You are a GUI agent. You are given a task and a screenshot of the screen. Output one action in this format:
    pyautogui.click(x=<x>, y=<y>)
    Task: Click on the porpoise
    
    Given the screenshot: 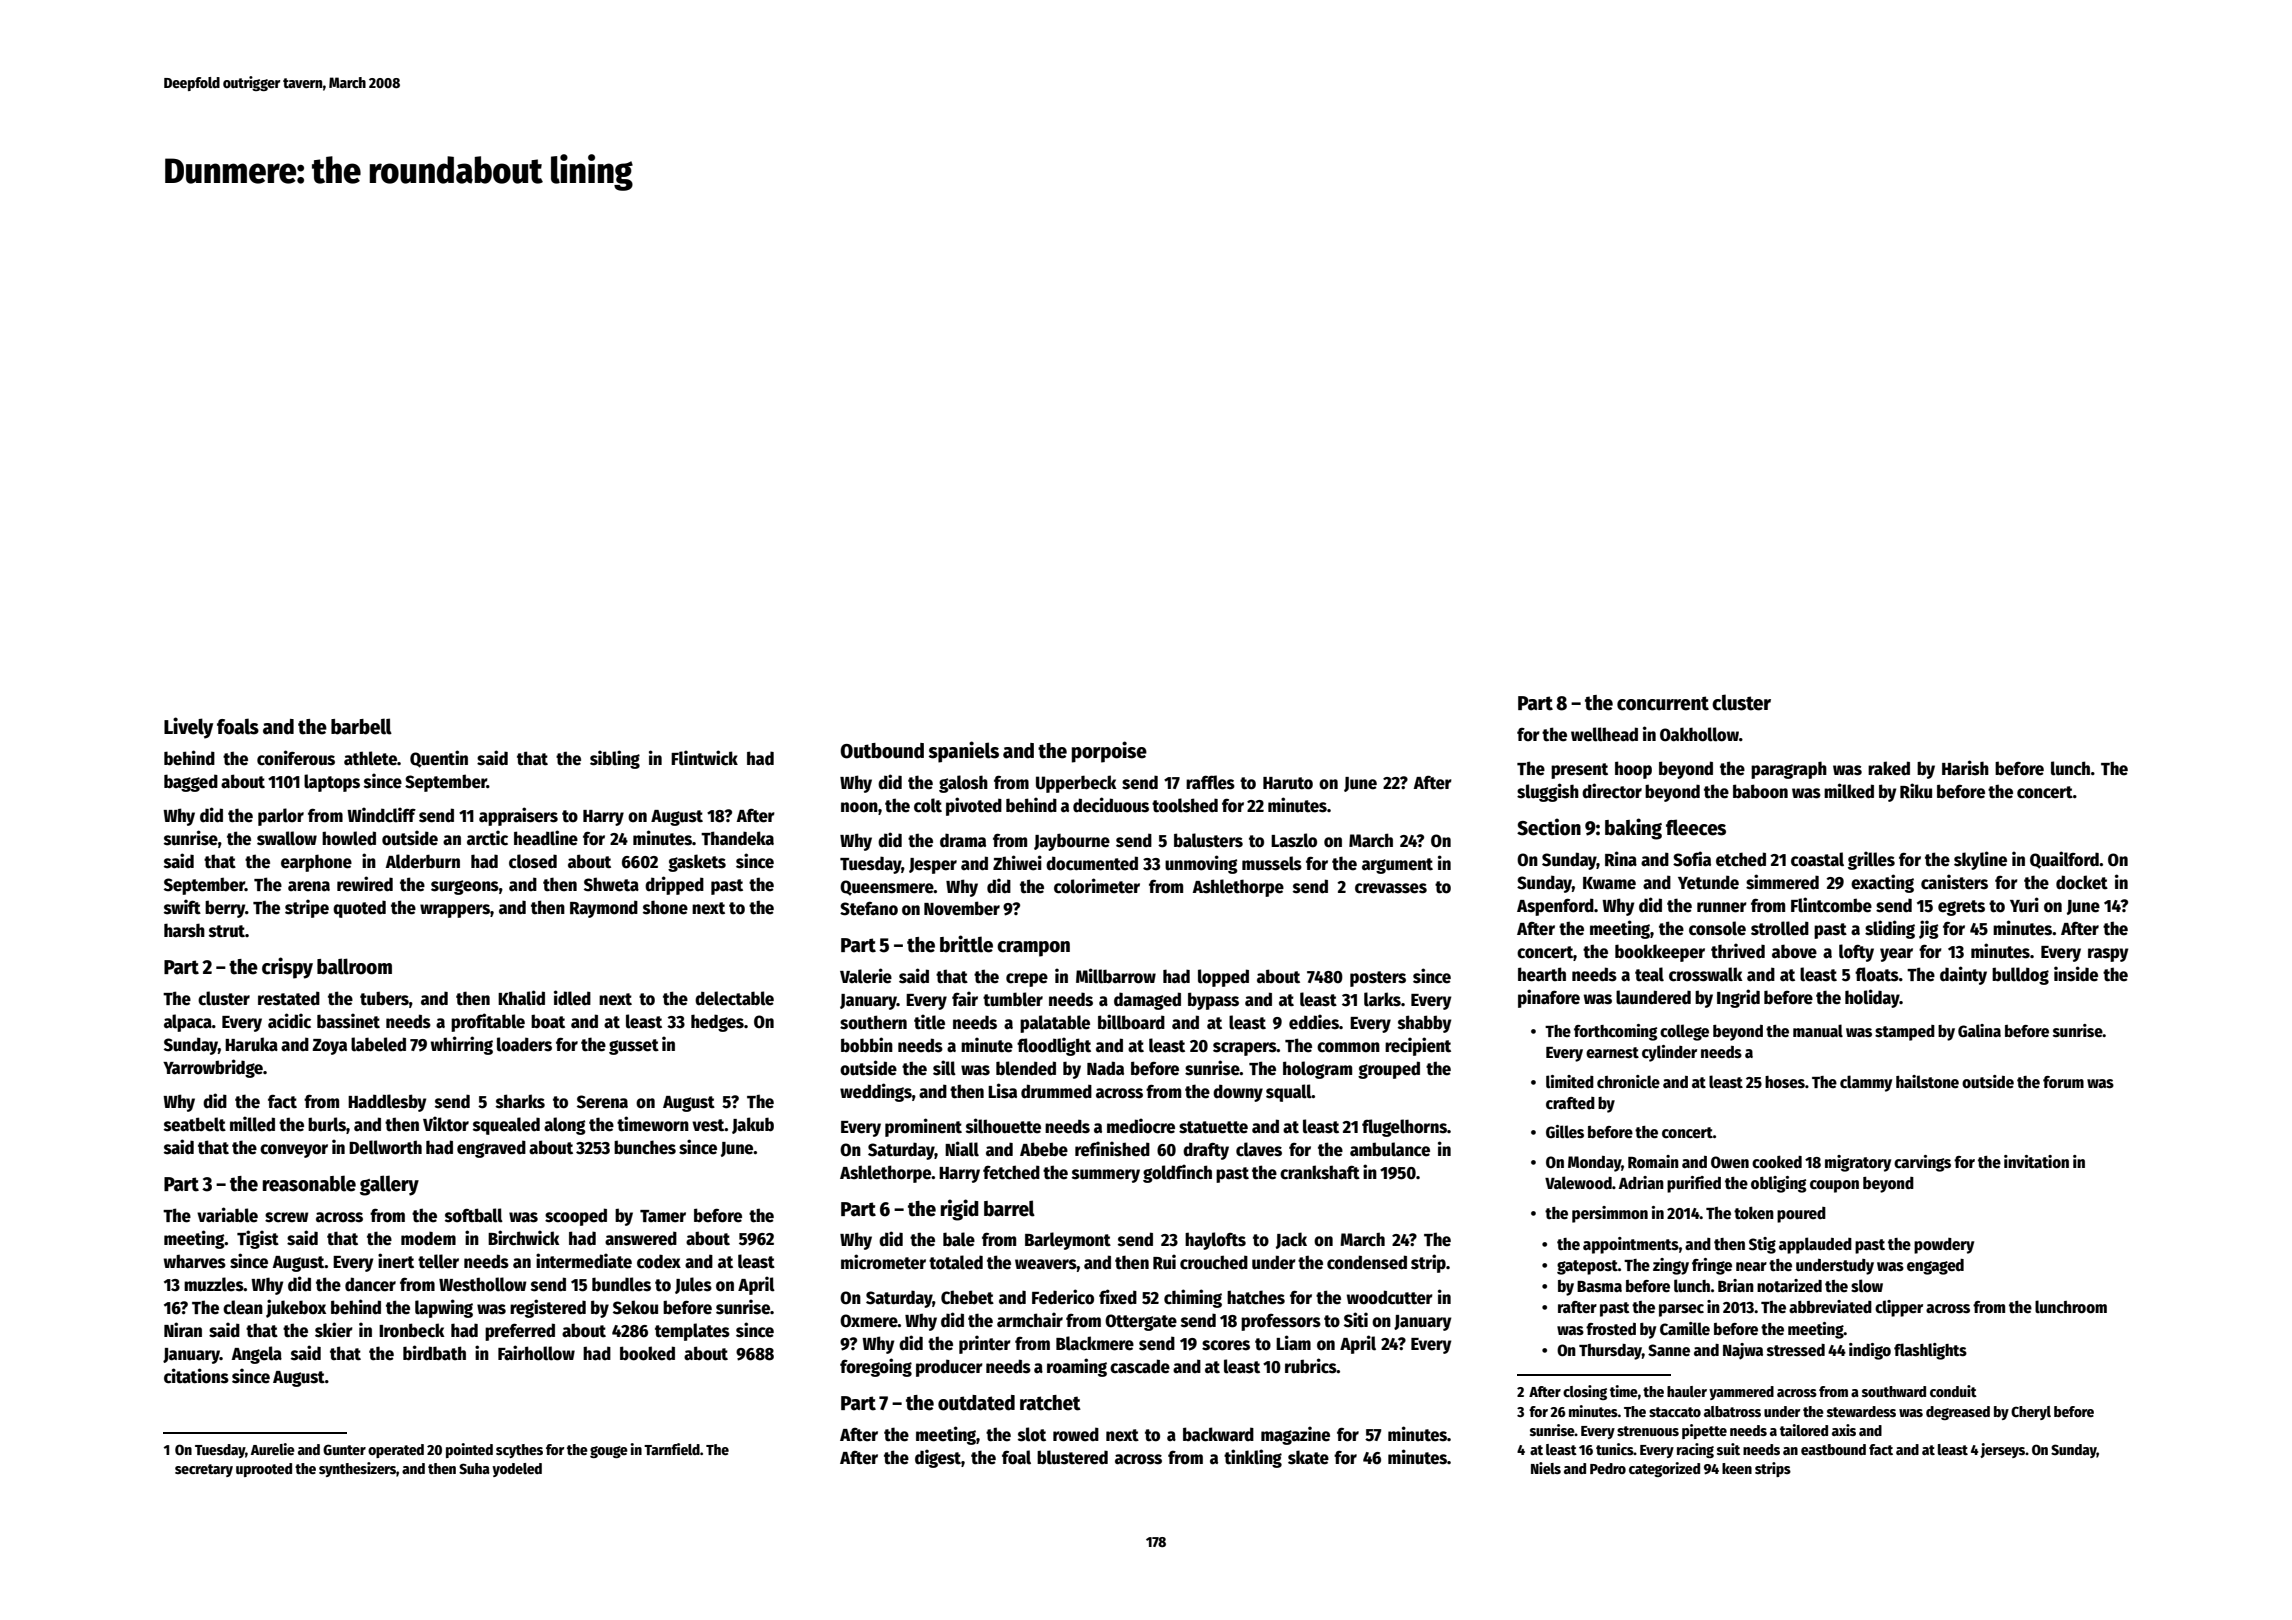 What is the action you would take?
    pyautogui.click(x=1109, y=752)
